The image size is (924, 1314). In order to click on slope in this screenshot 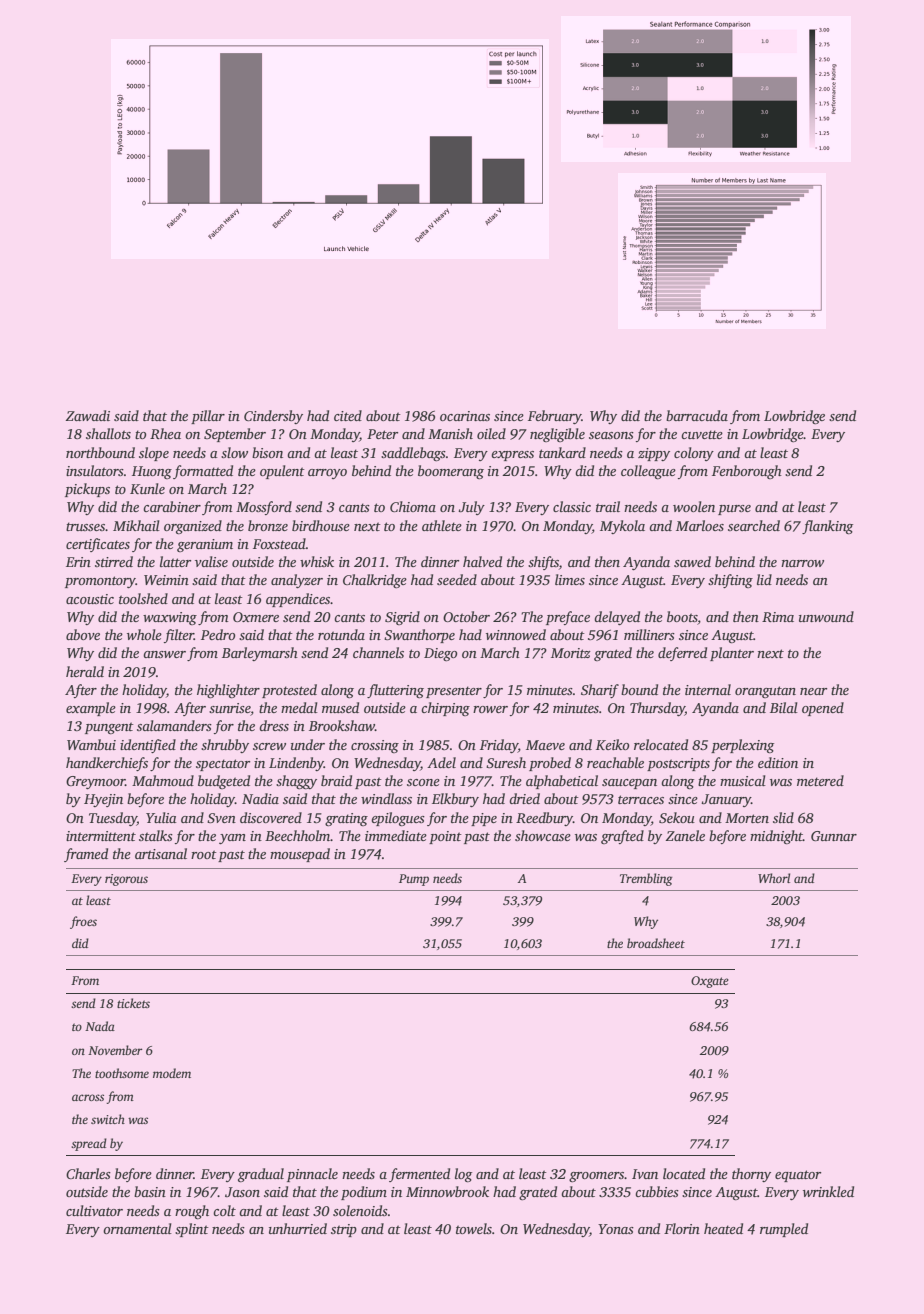, I will do `click(154, 454)`.
